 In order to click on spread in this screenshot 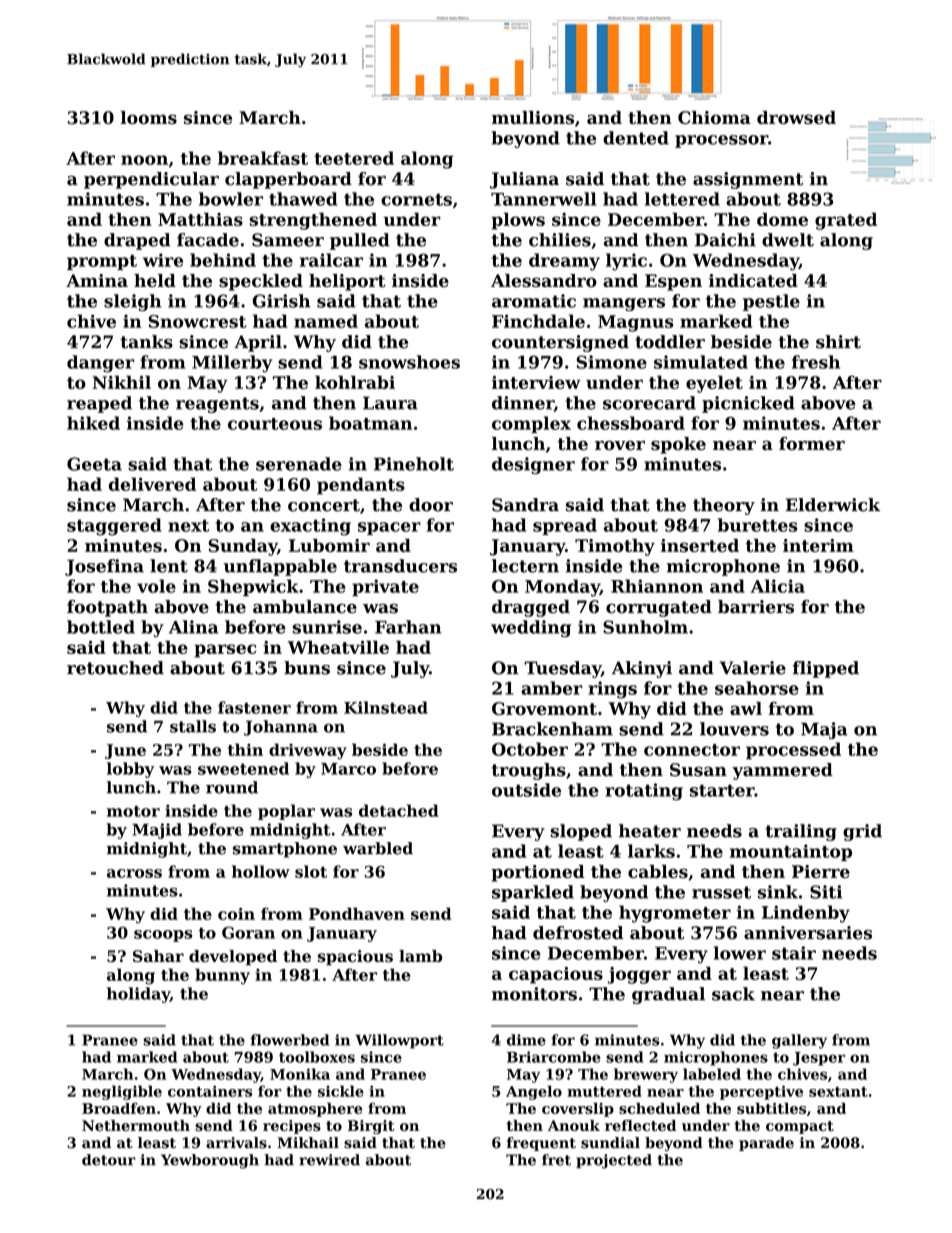, I will do `click(565, 526)`.
